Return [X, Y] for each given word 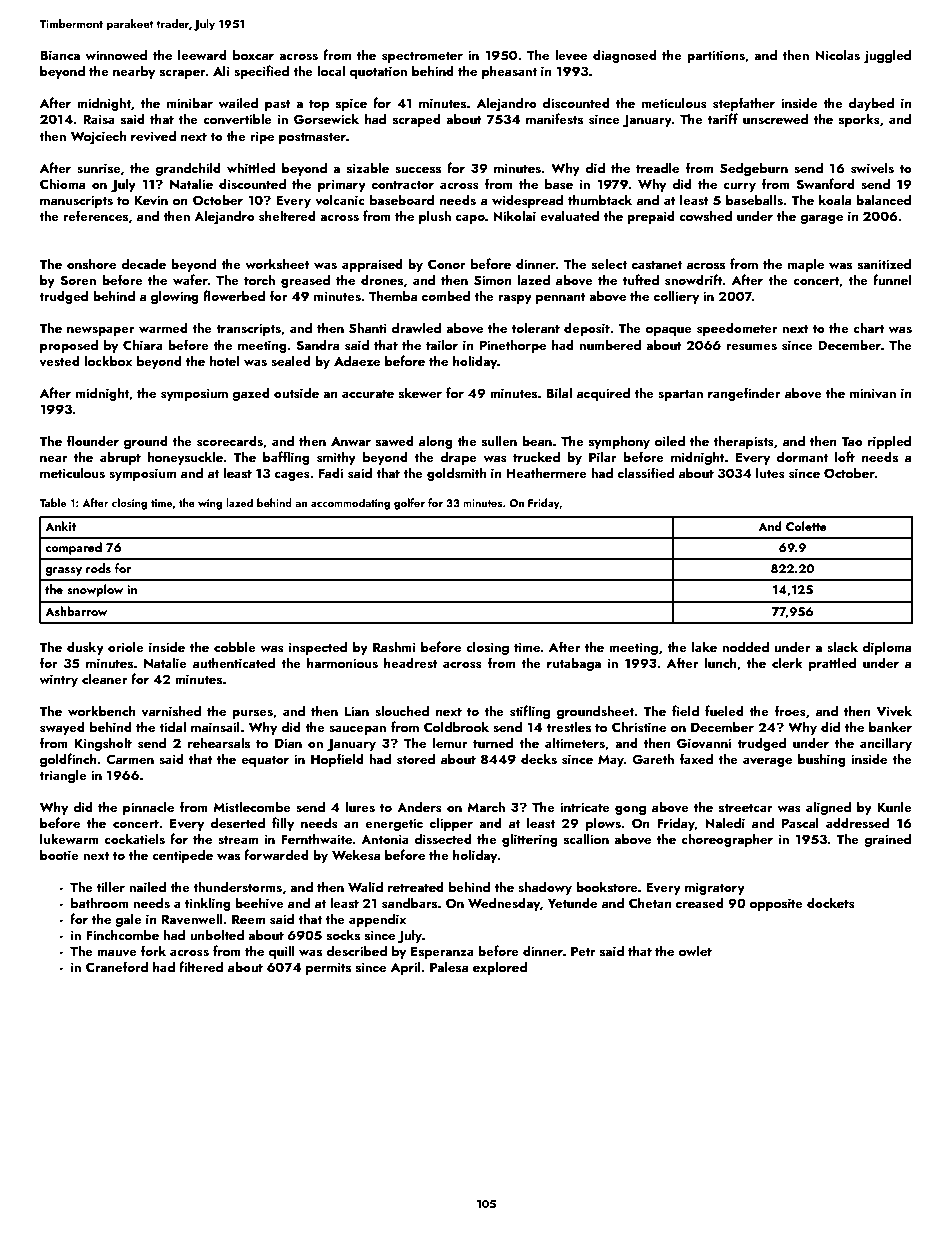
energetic [394, 824]
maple [806, 265]
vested [60, 360]
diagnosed [625, 56]
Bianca [60, 55]
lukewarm [69, 838]
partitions [716, 56]
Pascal [800, 822]
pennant [560, 298]
